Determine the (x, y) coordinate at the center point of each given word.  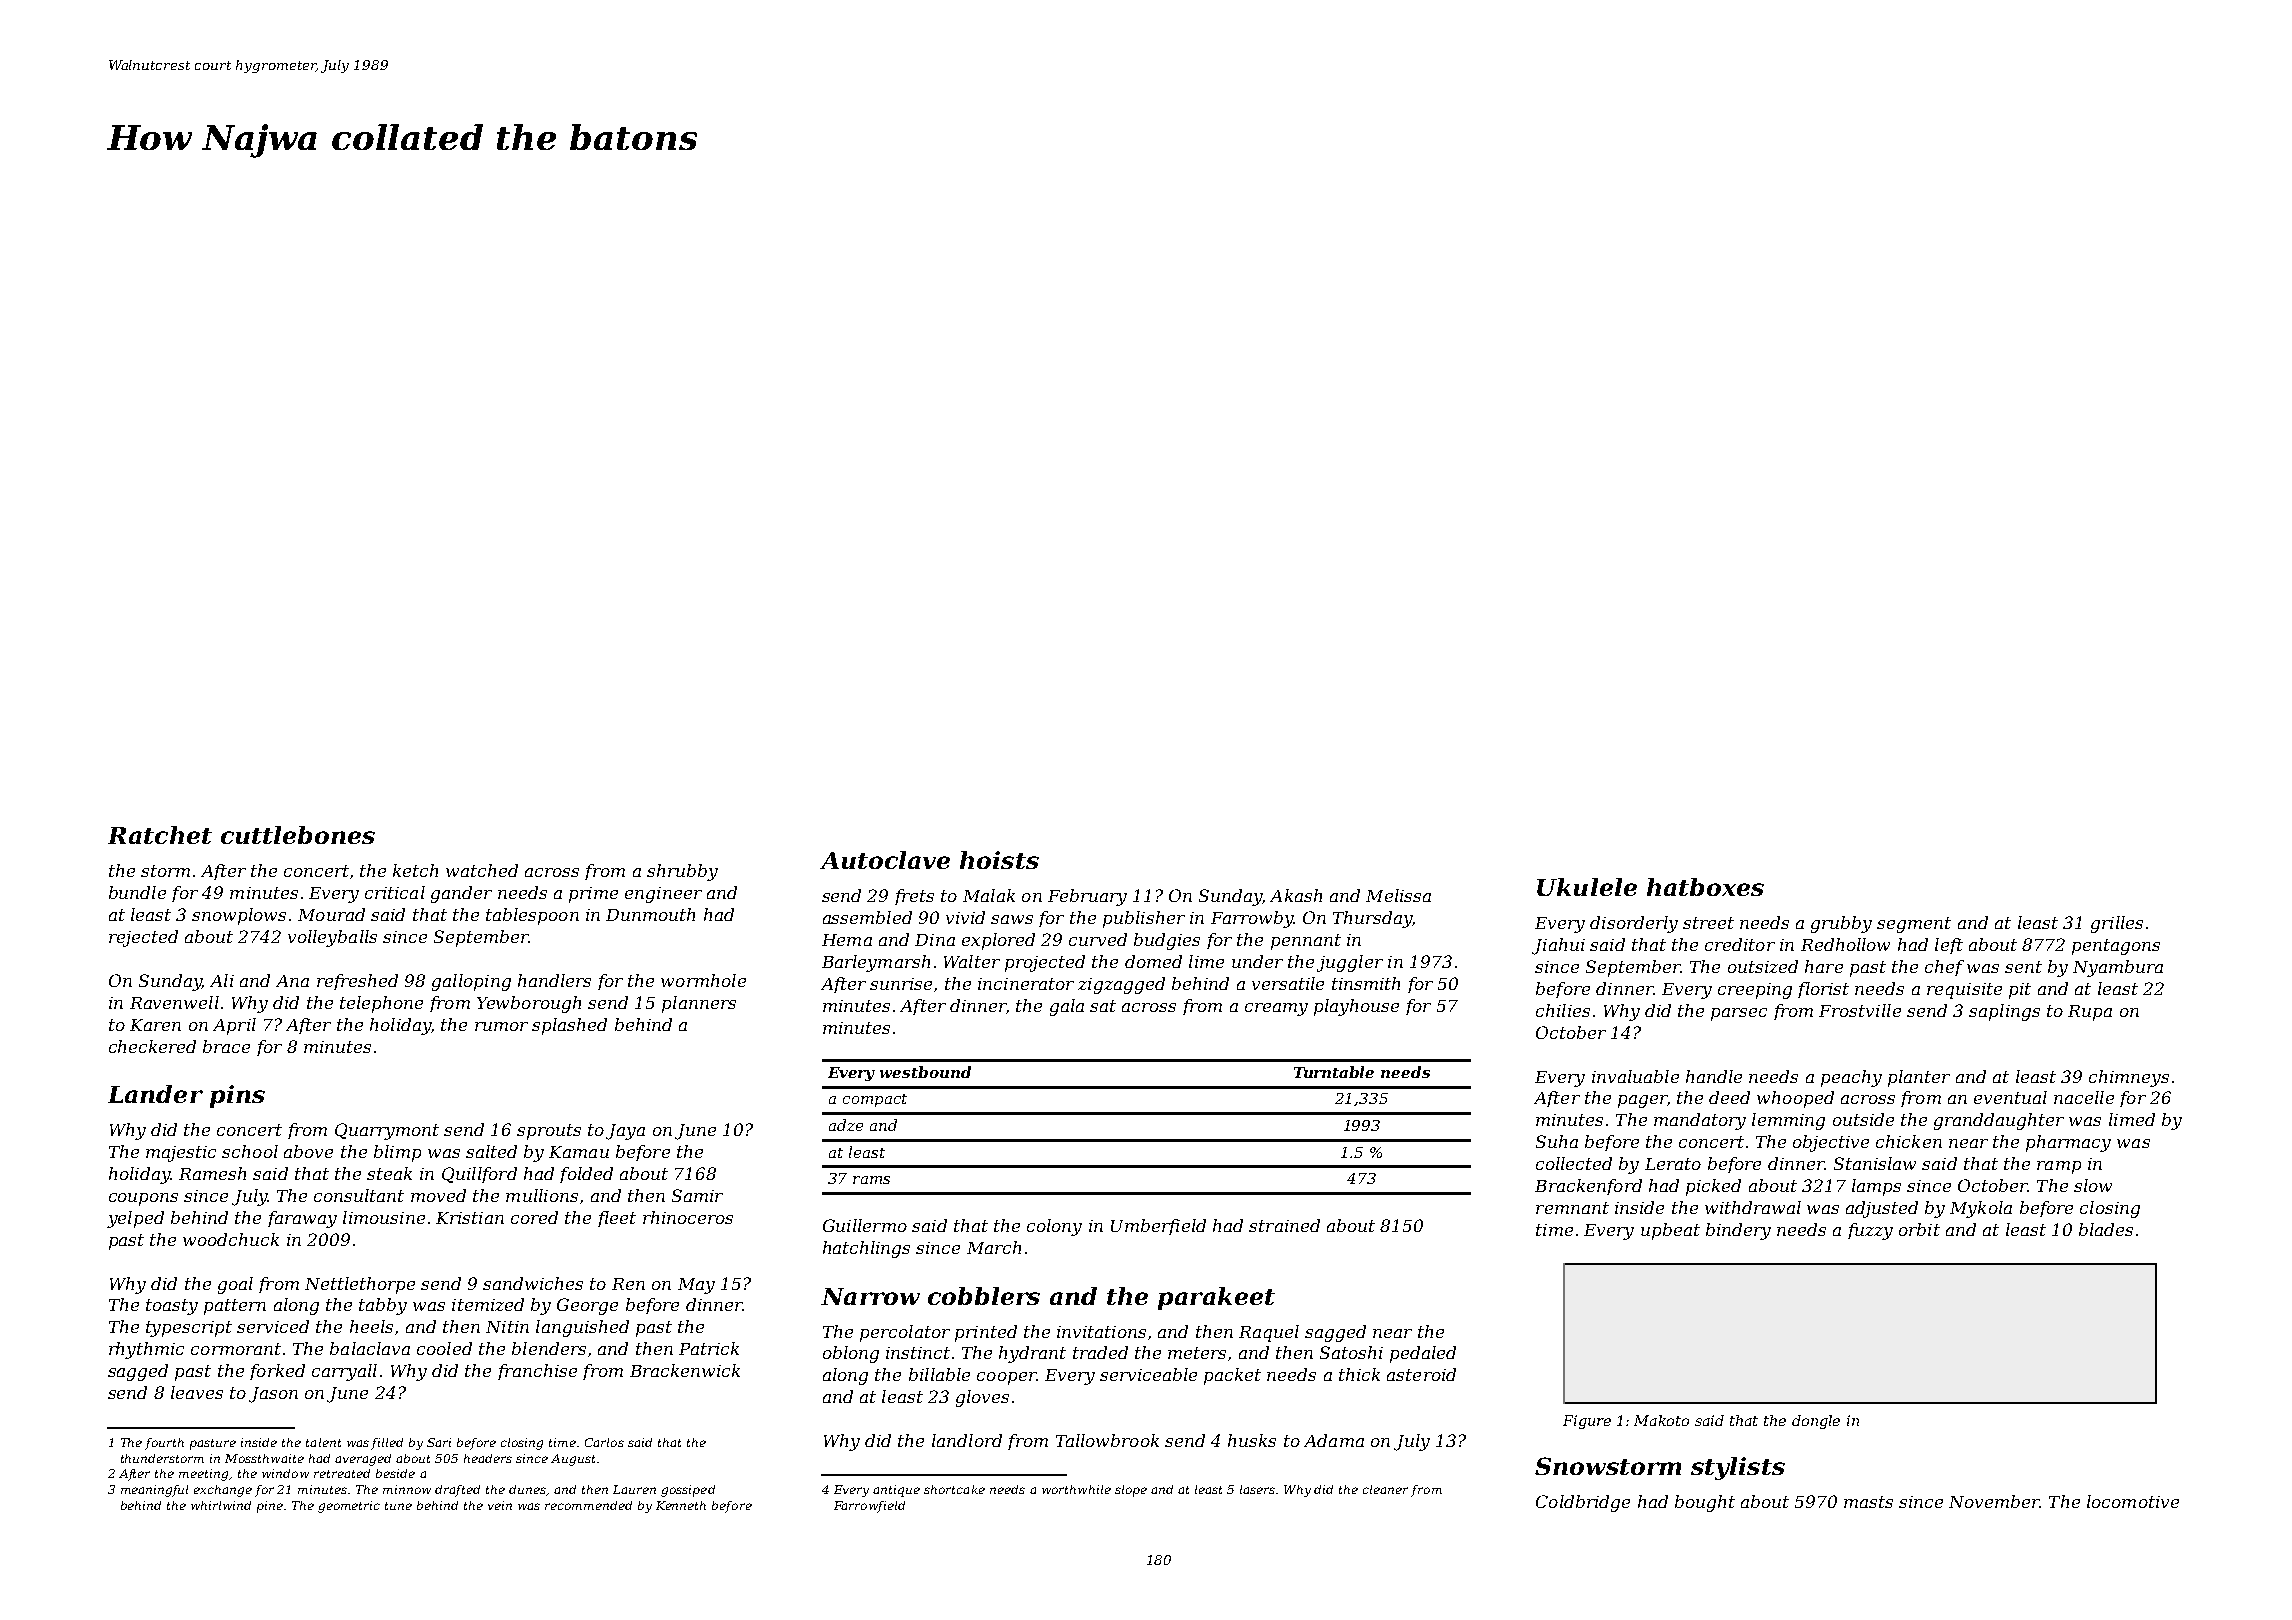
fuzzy (1870, 1231)
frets (914, 897)
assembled (867, 917)
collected (1574, 1163)
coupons (143, 1199)
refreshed (357, 982)
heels (371, 1326)
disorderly (1634, 924)
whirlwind (221, 1505)
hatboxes (1705, 887)
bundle (137, 892)
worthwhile (1076, 1489)
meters (1197, 1353)
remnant (1572, 1208)
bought (1705, 1503)
